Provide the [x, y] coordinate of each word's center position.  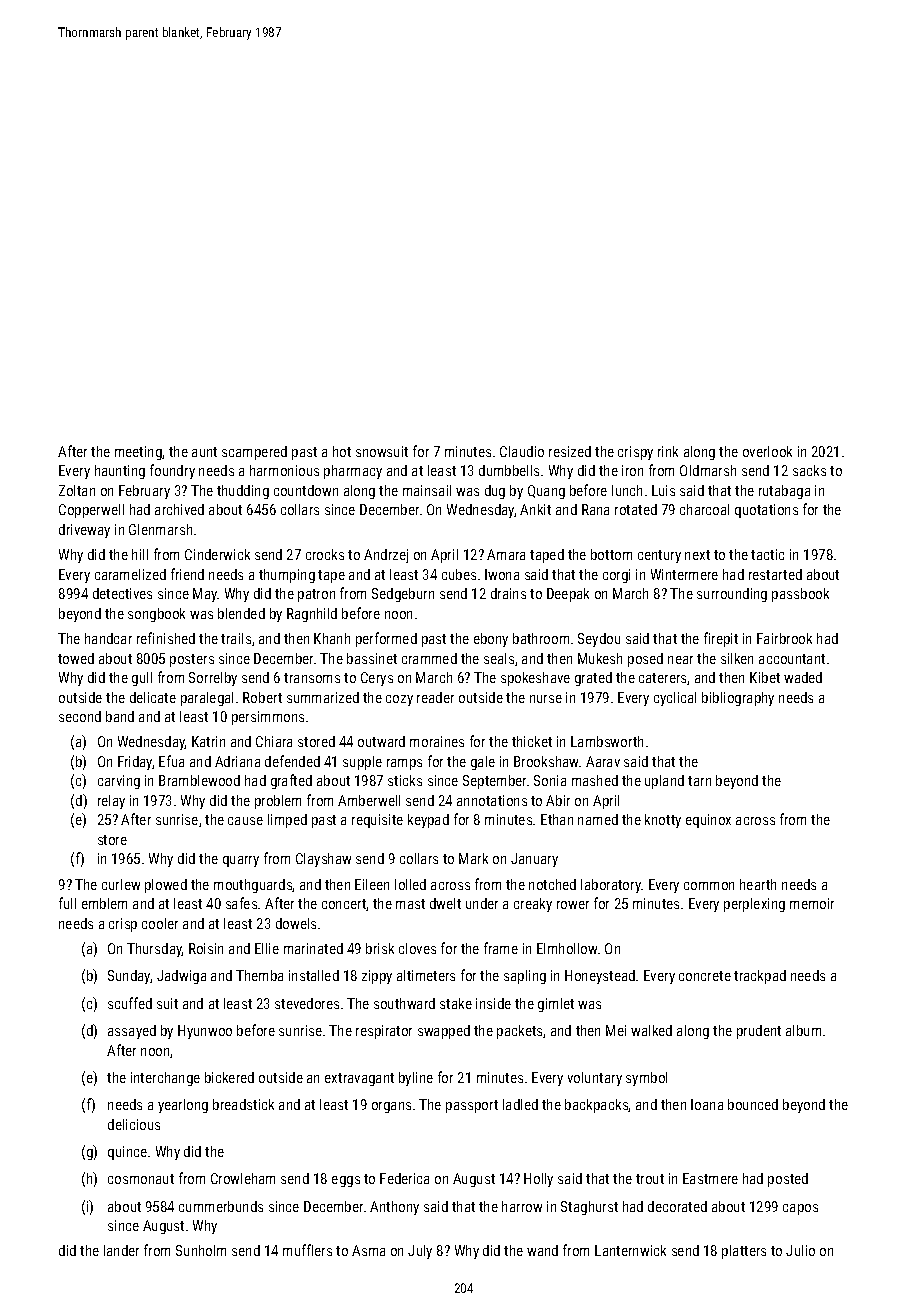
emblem [104, 903]
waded [803, 677]
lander [121, 1250]
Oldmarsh [708, 470]
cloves [417, 948]
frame [501, 948]
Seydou [599, 640]
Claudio [522, 451]
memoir [812, 903]
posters [192, 660]
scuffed [130, 1003]
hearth [758, 884]
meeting [138, 453]
